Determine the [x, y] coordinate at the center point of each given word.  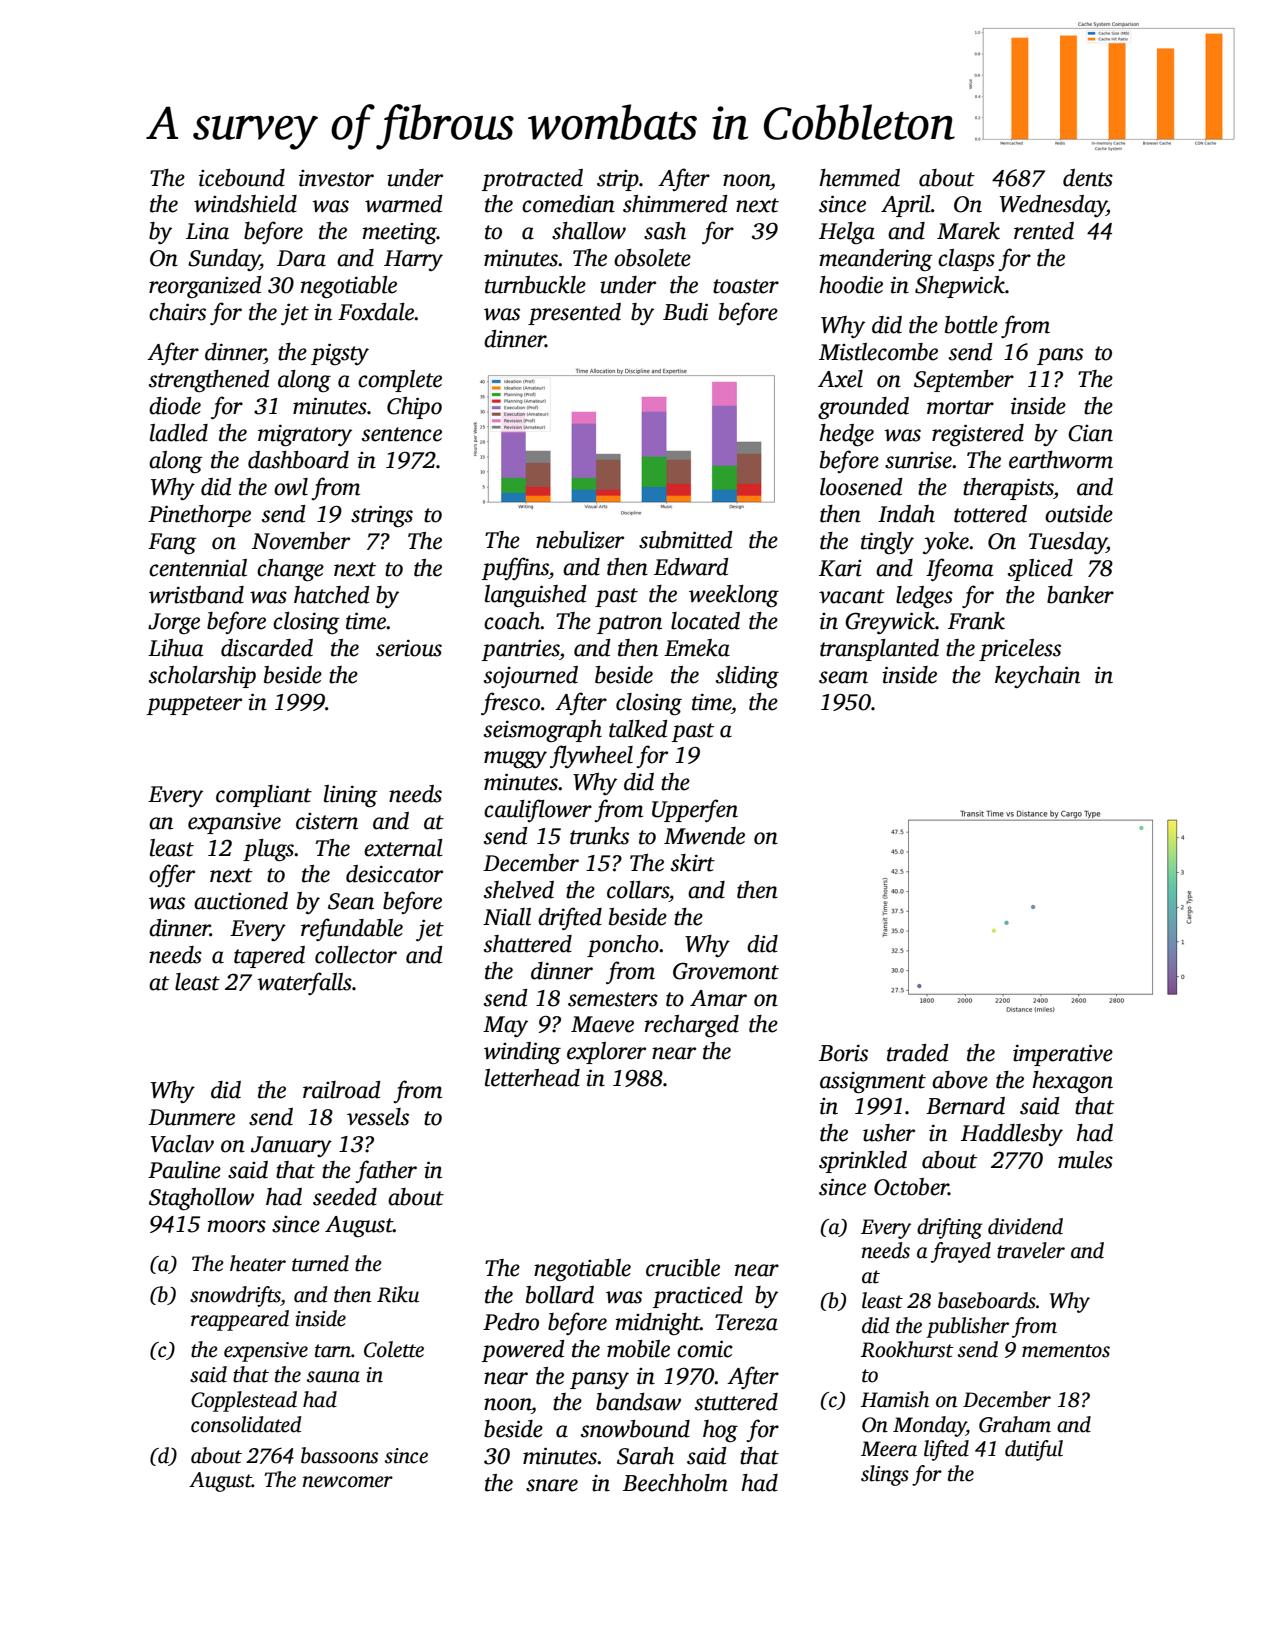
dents [1088, 178]
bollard [560, 1295]
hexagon [1073, 1082]
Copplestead [244, 1401]
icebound [242, 178]
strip [618, 180]
